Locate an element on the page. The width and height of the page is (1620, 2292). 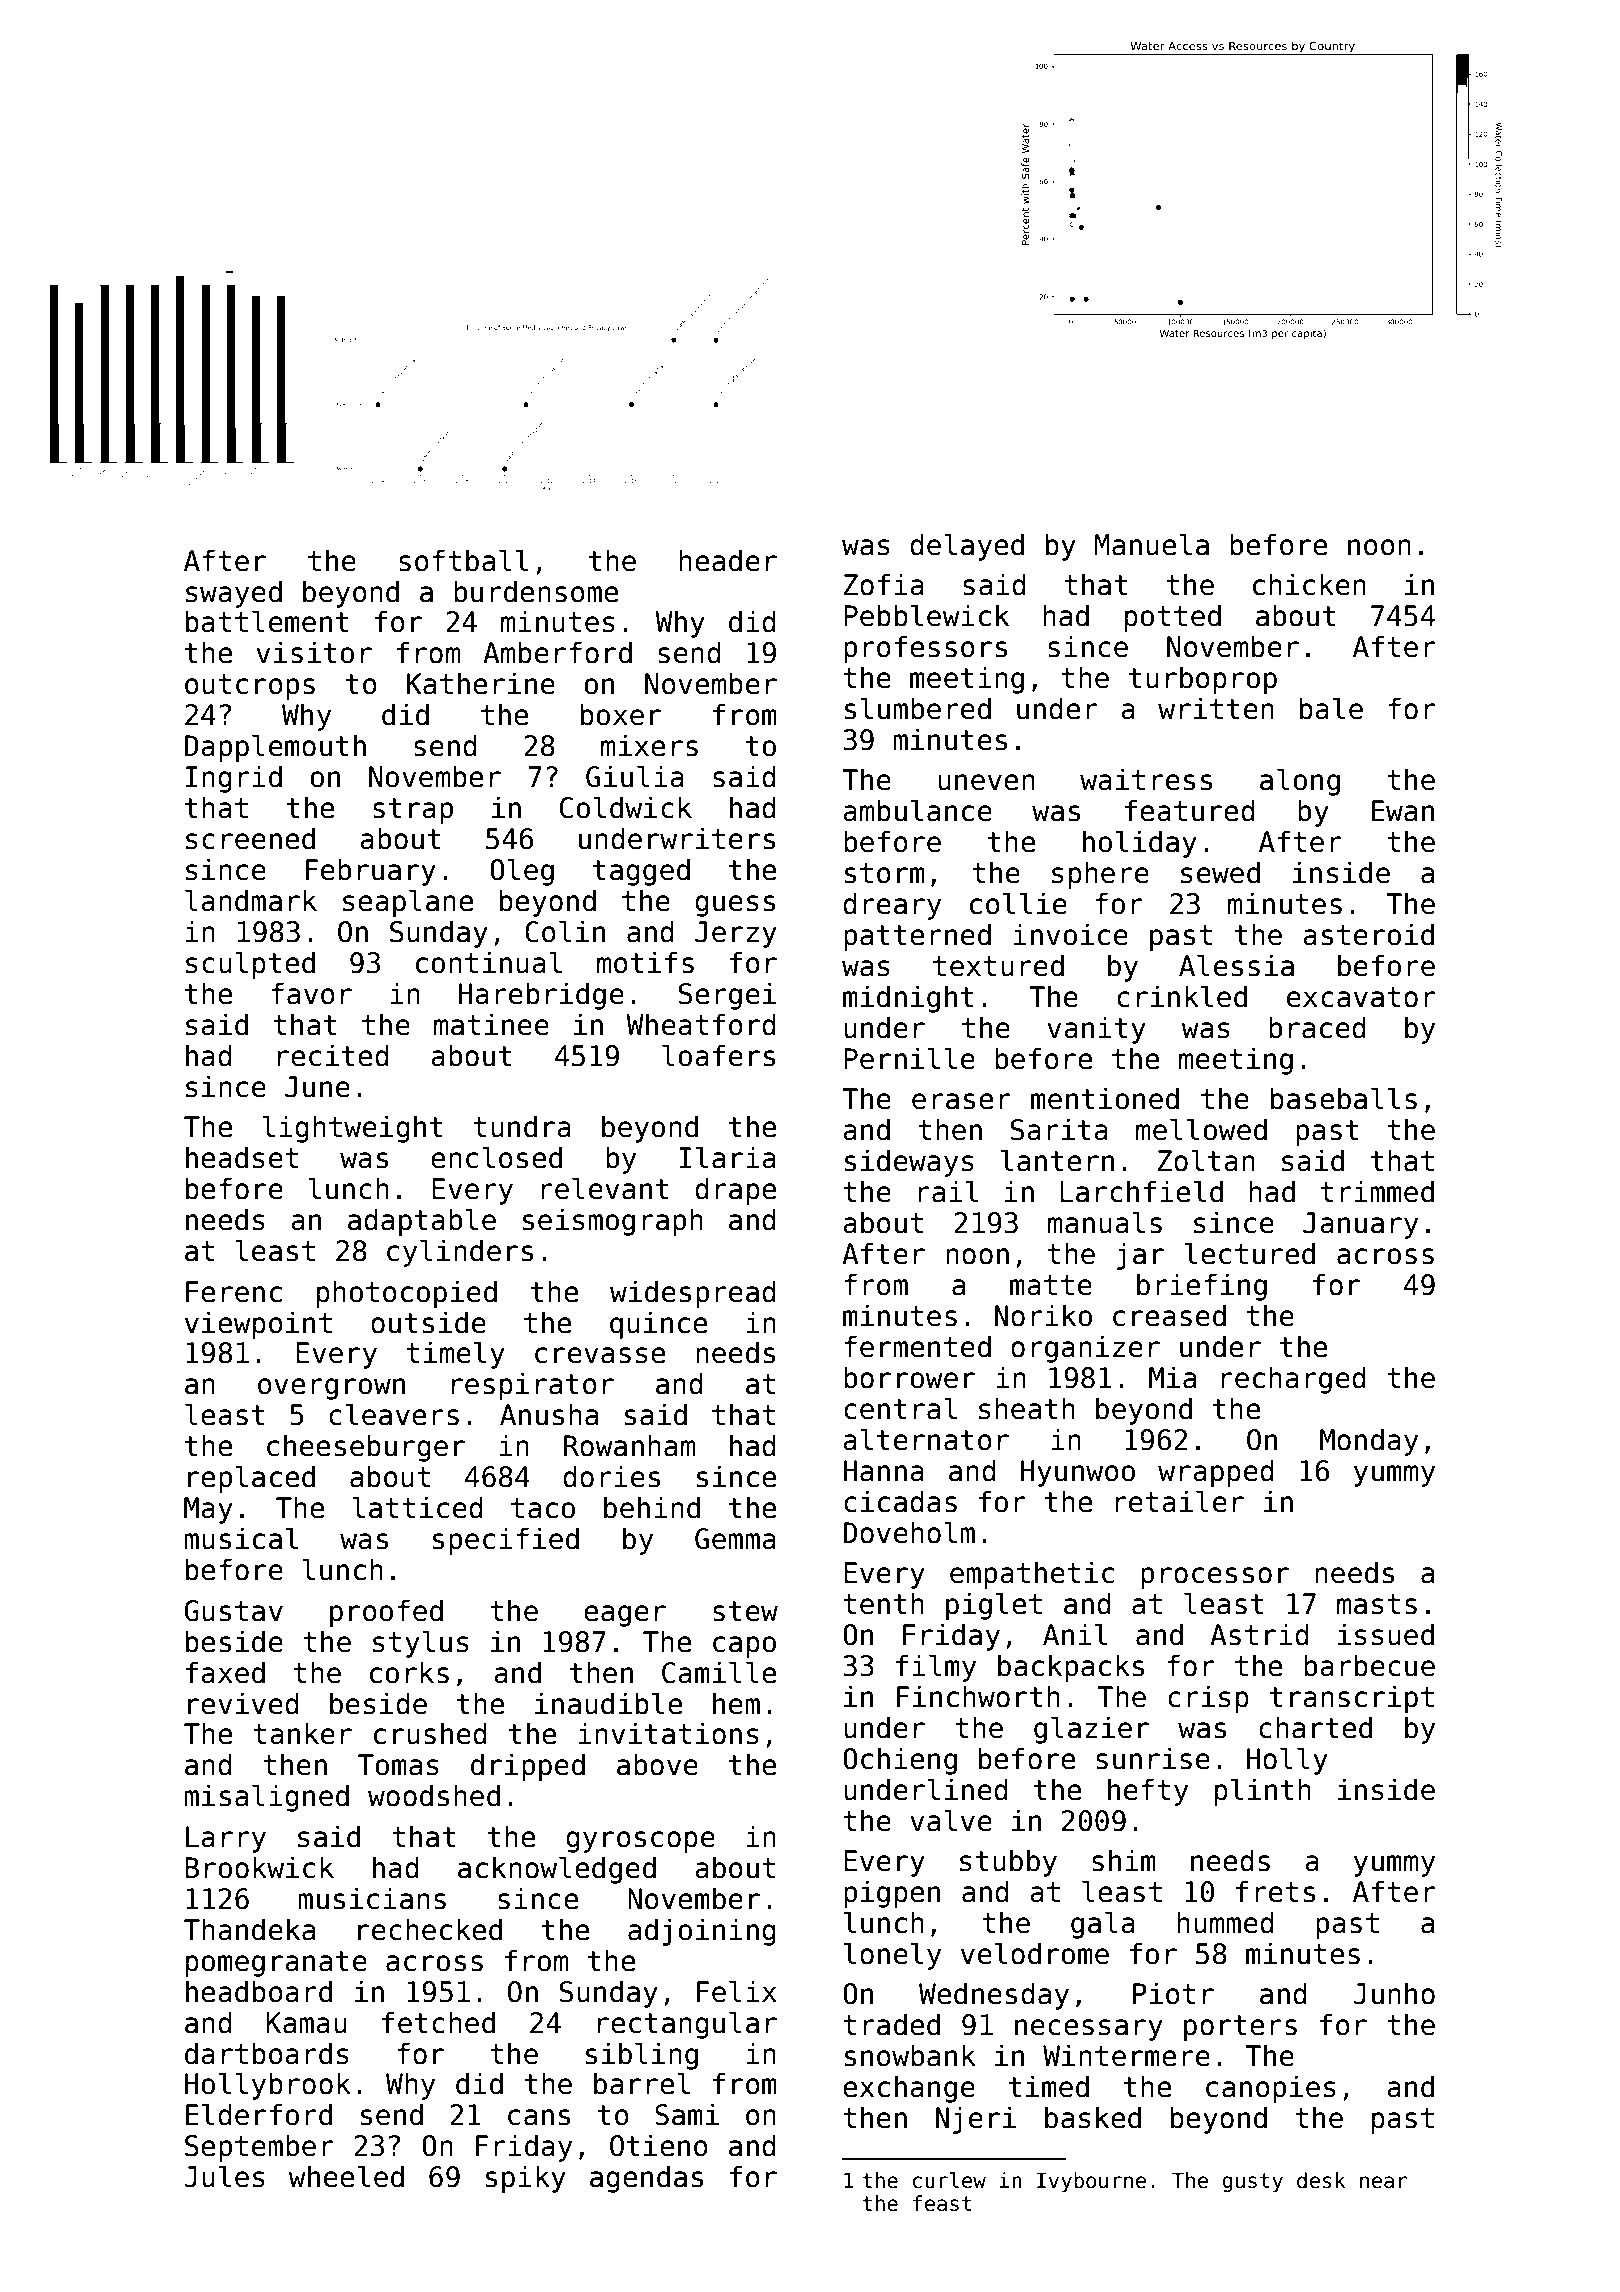
headset is located at coordinates (242, 1157).
